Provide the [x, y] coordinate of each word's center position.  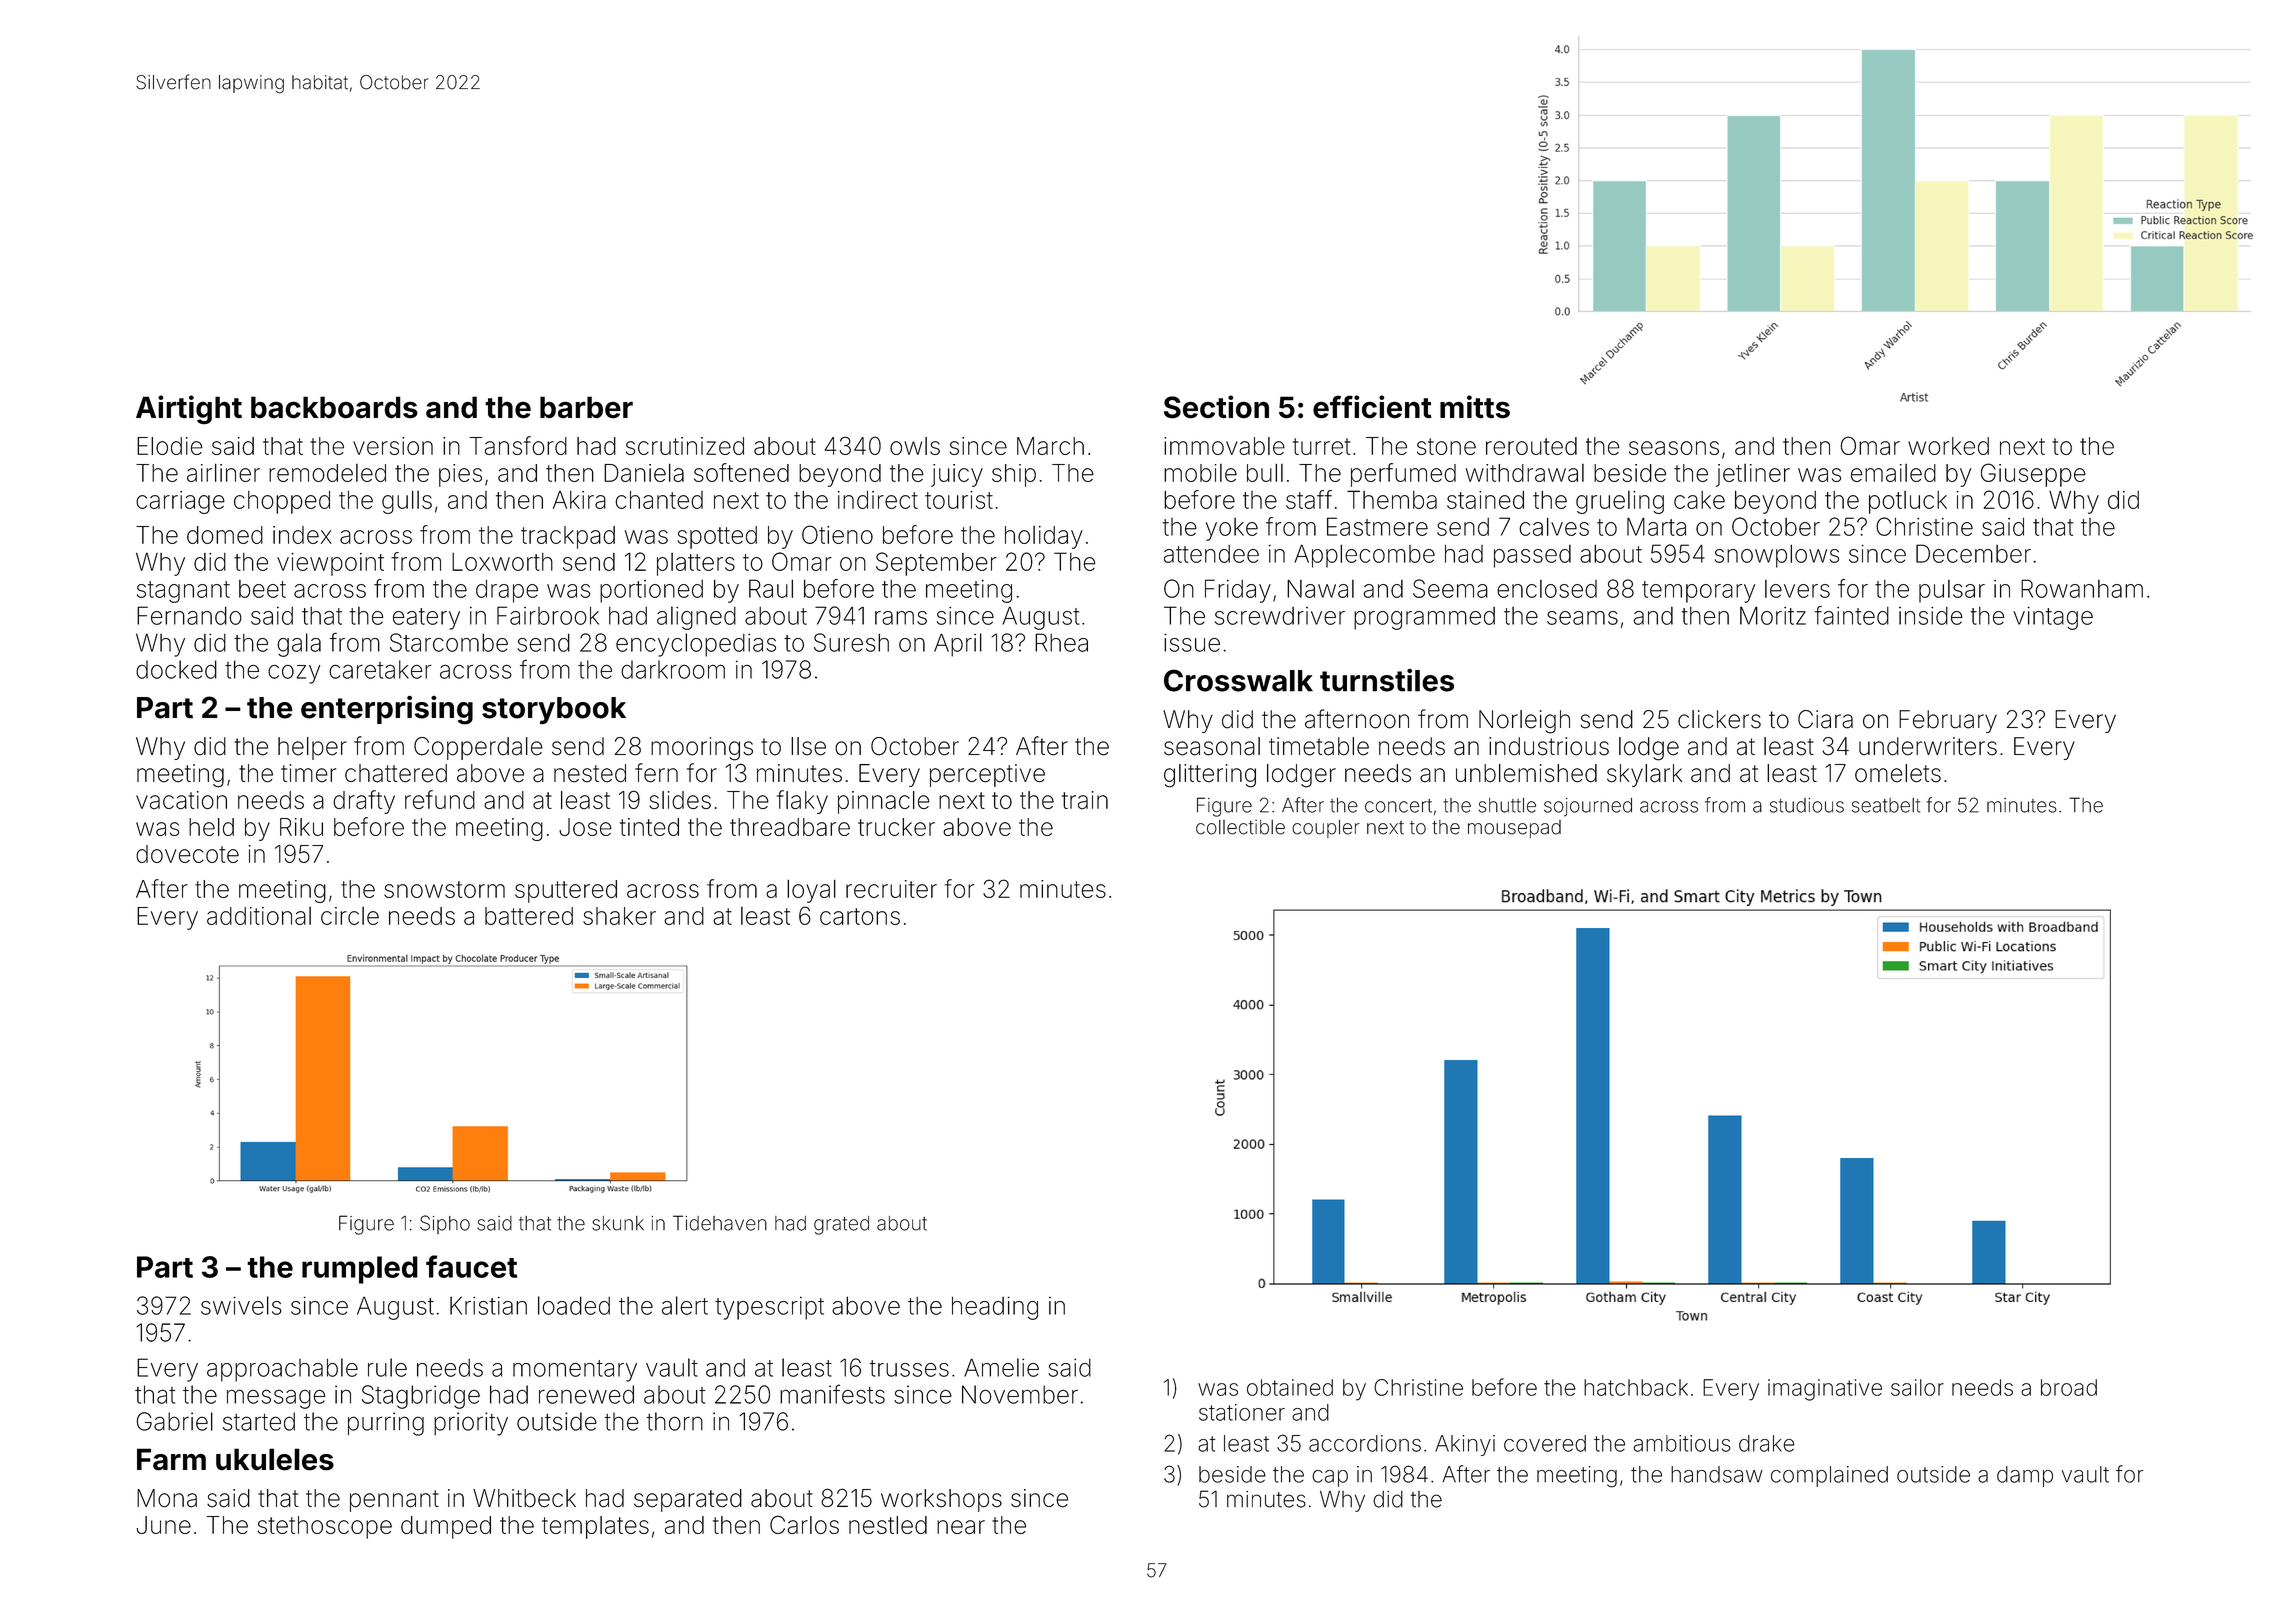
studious [1807, 805]
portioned [651, 591]
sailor [1917, 1387]
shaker [619, 916]
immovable [1224, 446]
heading [995, 1308]
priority [471, 1424]
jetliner [1753, 475]
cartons [860, 916]
